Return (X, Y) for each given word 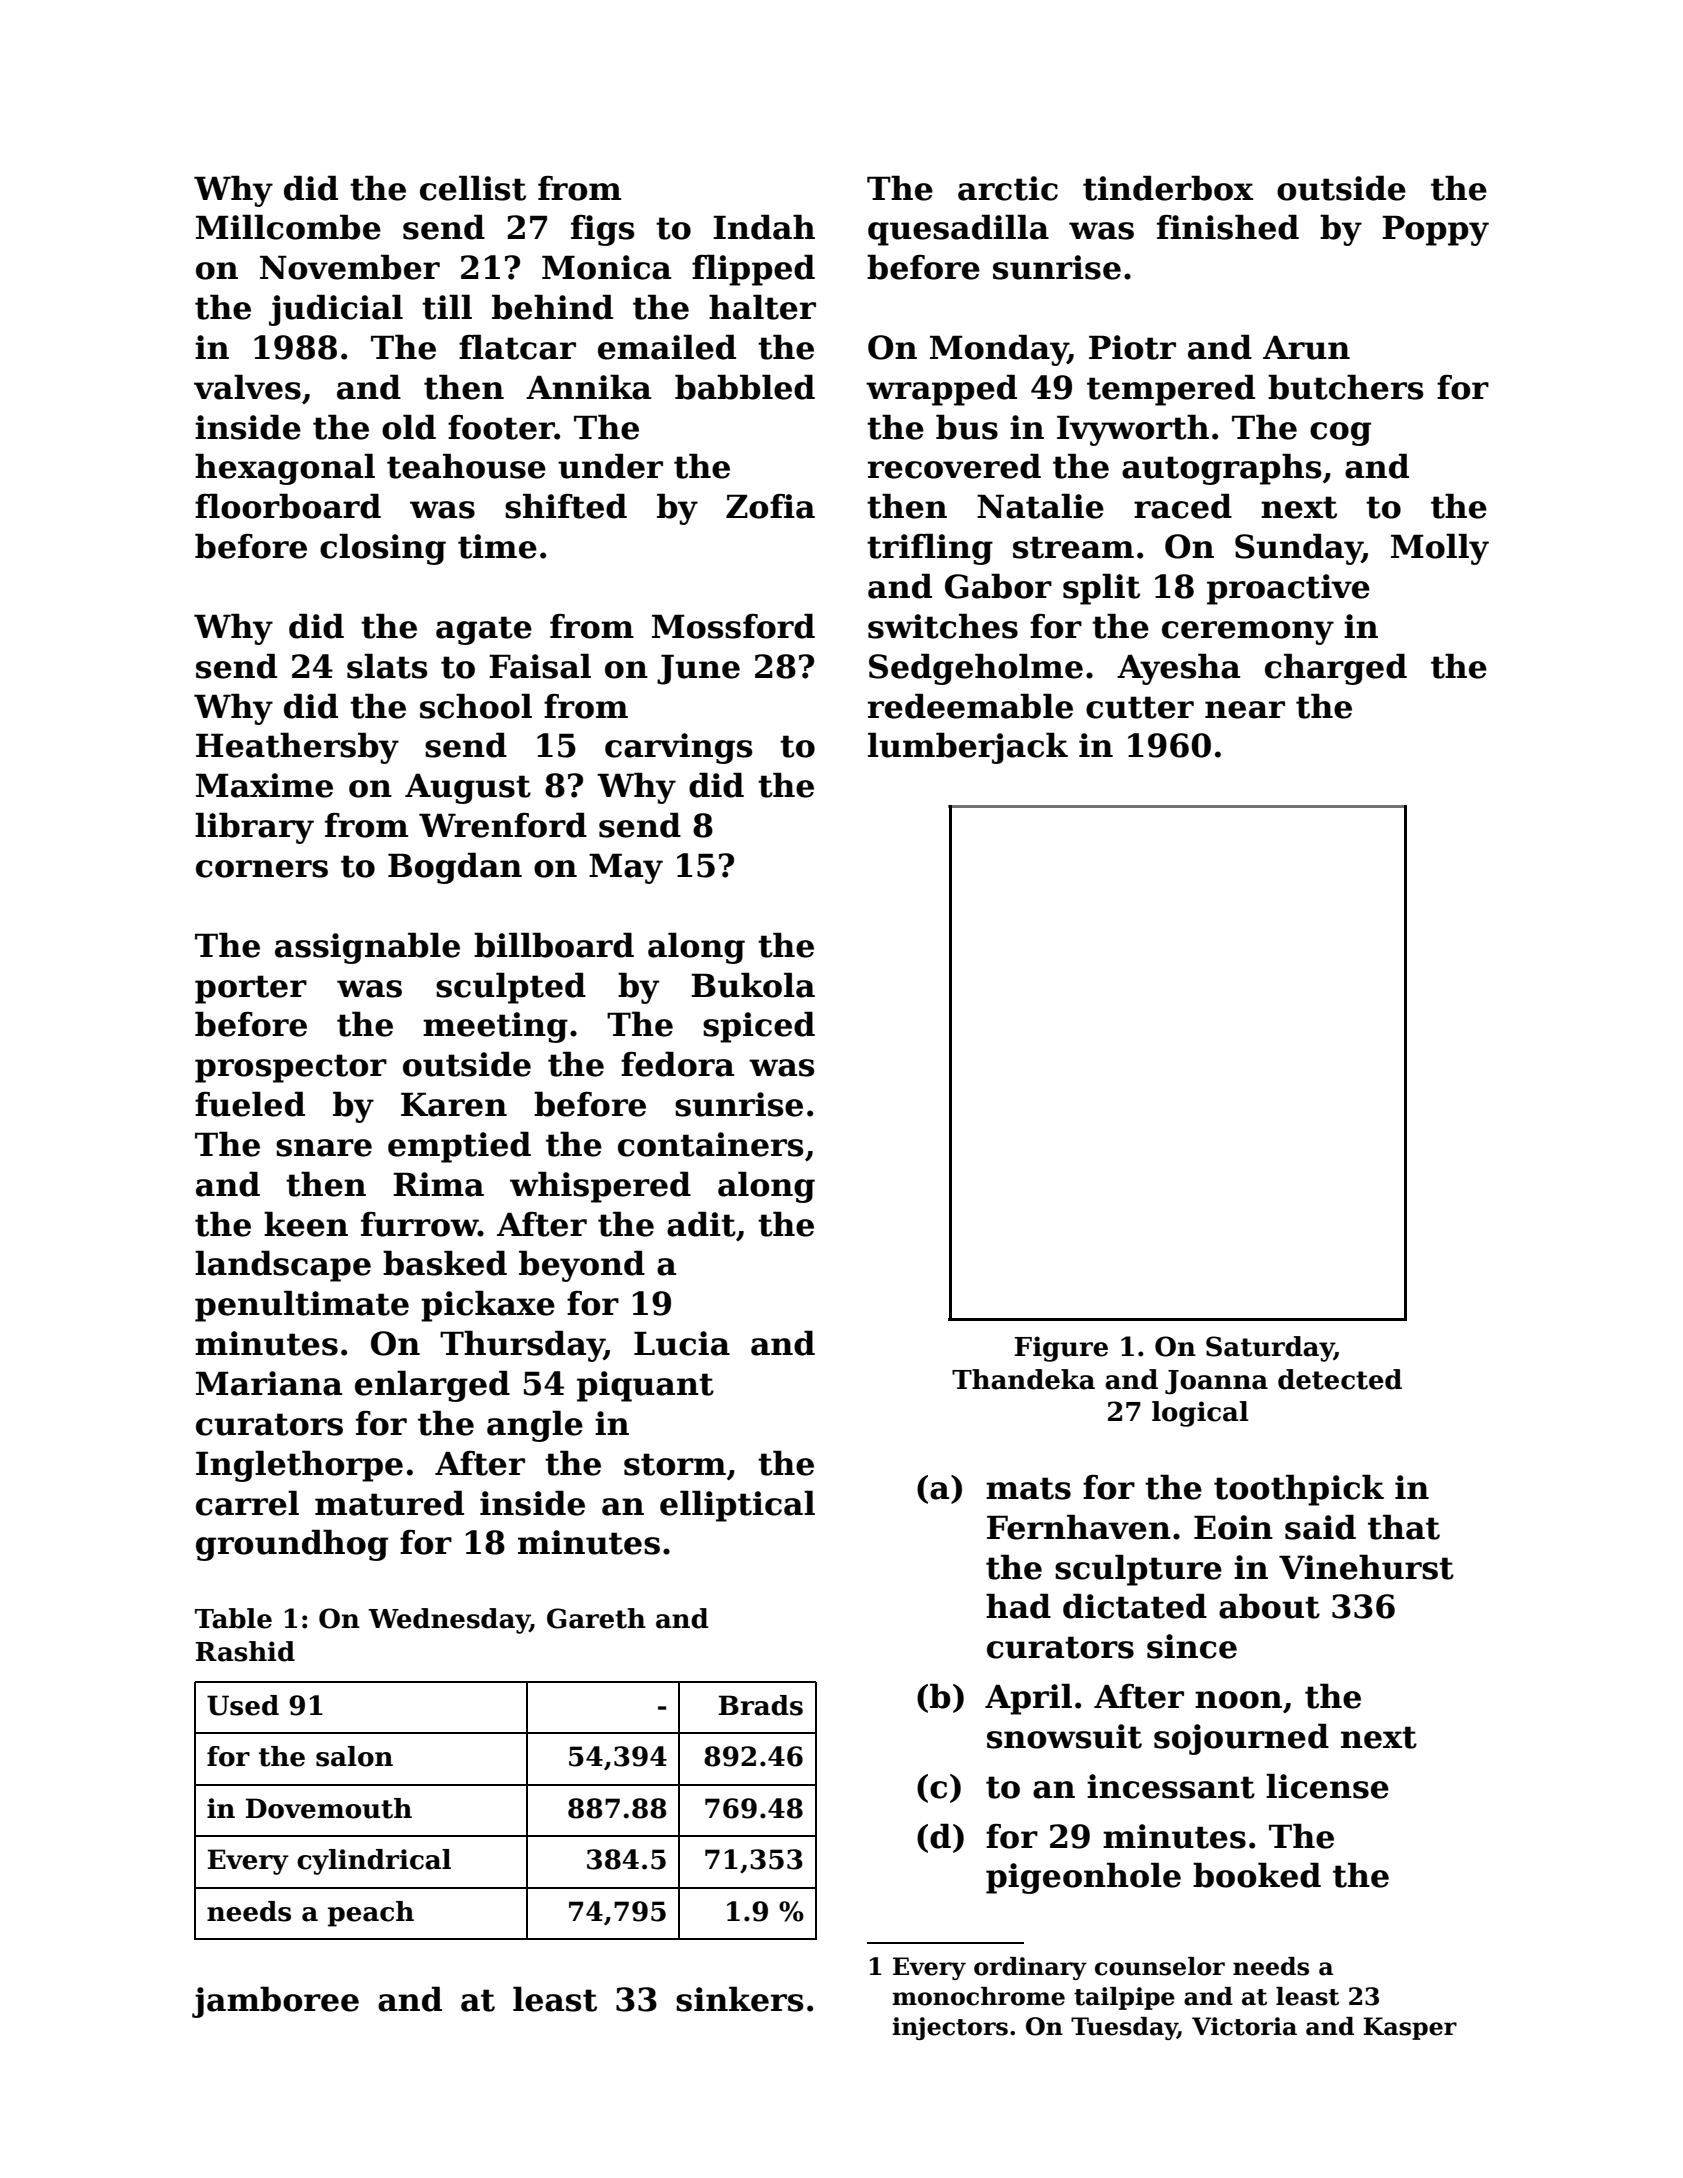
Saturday (1270, 1349)
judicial (336, 310)
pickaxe (488, 1306)
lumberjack (968, 748)
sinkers (739, 1999)
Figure (1061, 1349)
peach (371, 1914)
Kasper (1410, 2028)
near (1245, 710)
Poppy (1435, 230)
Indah (764, 227)
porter (251, 989)
